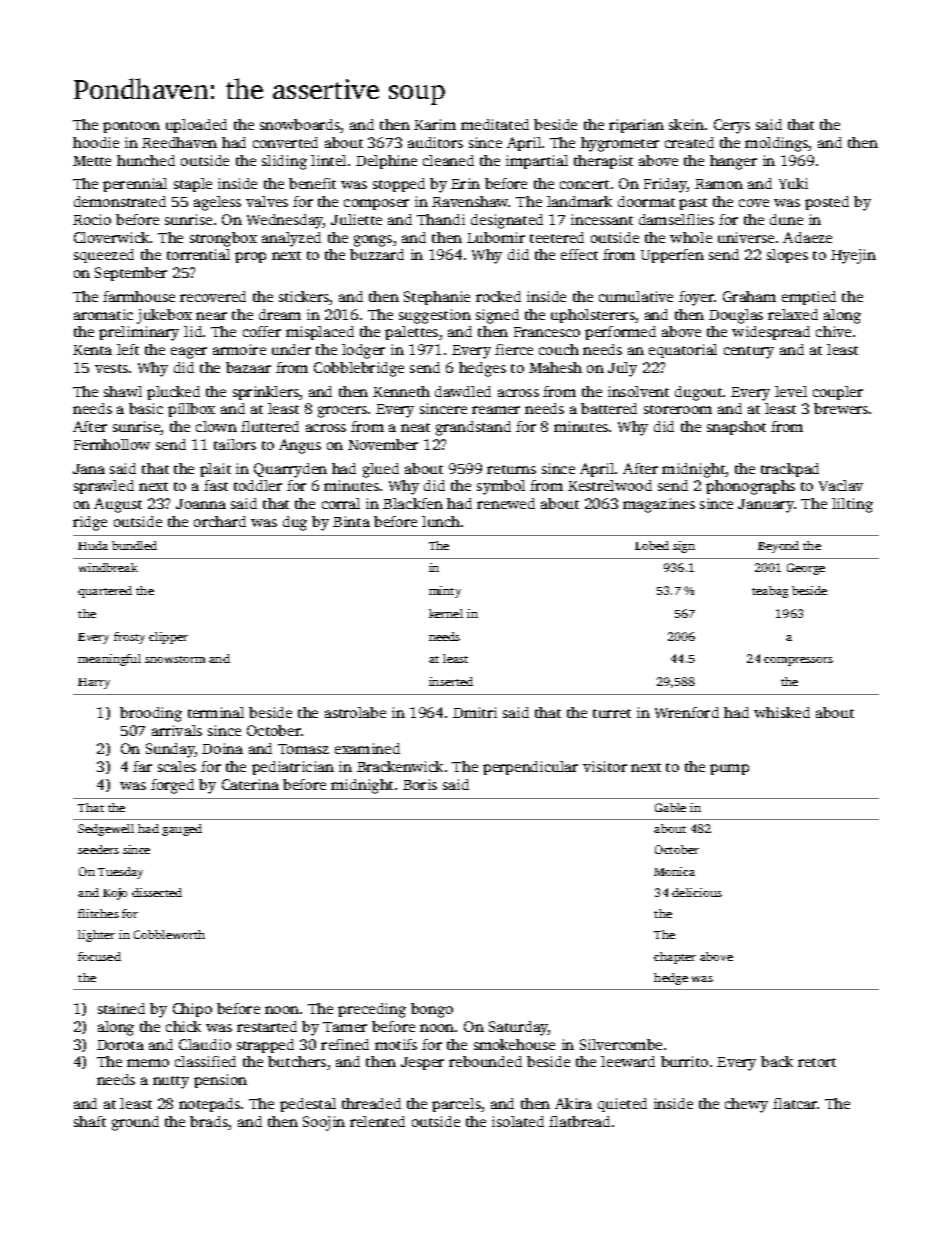 The width and height of the document is (952, 1233). I want to click on chewy, so click(746, 1105).
